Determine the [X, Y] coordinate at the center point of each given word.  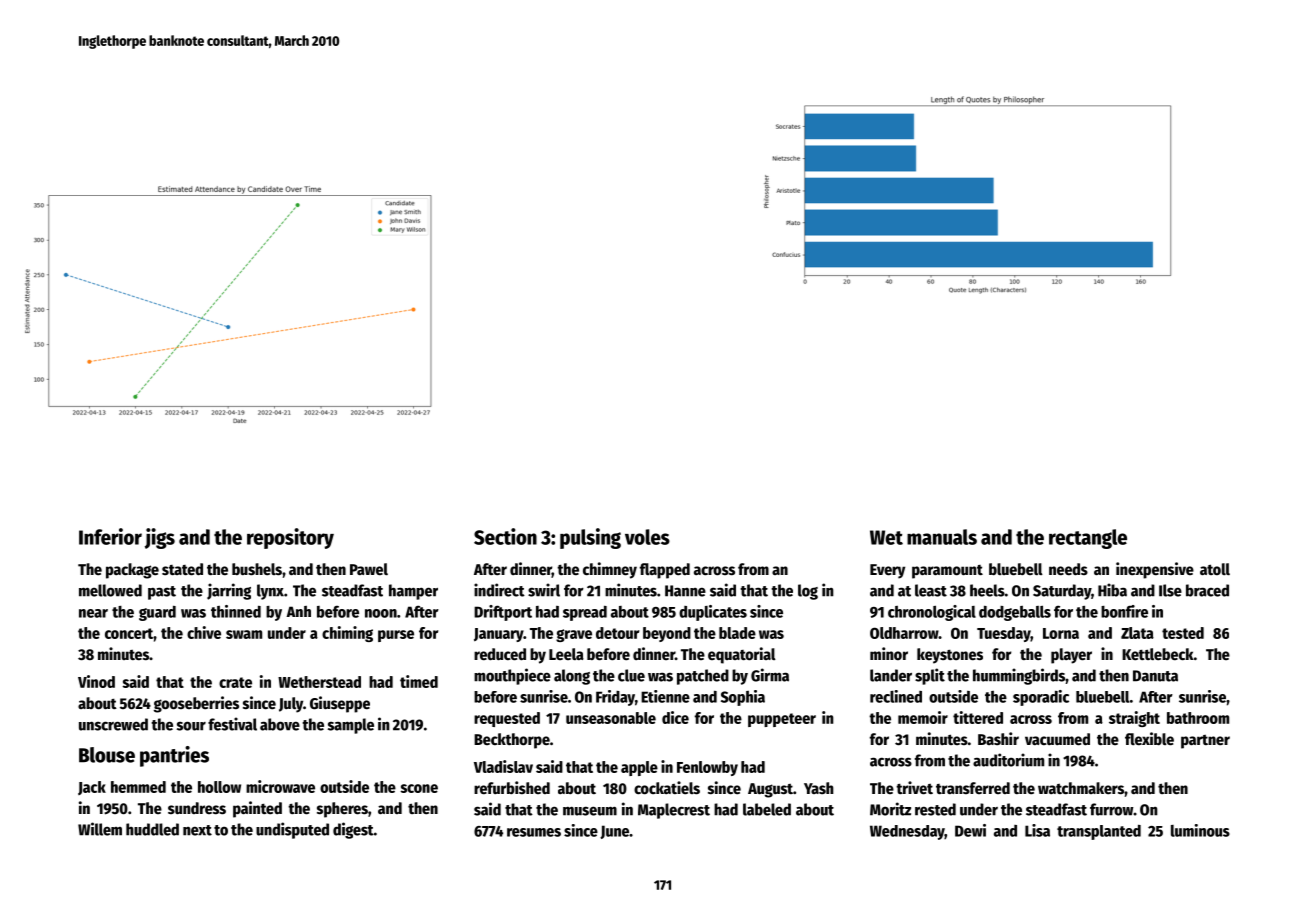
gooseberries [196, 704]
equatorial [742, 655]
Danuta [1155, 676]
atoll [1215, 569]
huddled [152, 829]
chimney [610, 570]
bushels [257, 569]
